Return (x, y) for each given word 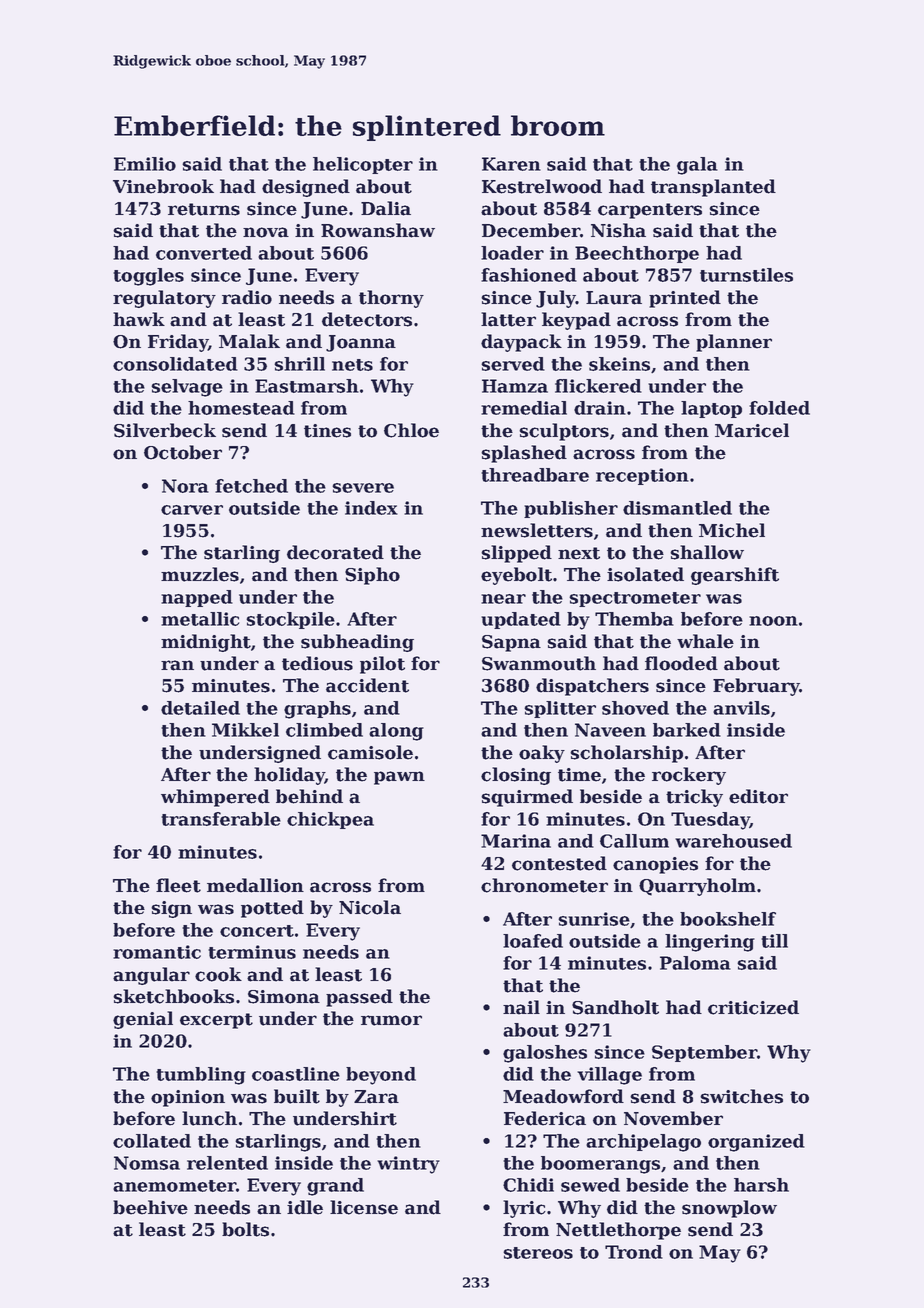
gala (697, 166)
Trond (634, 1252)
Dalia (386, 208)
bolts (245, 1229)
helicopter (363, 165)
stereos (538, 1253)
